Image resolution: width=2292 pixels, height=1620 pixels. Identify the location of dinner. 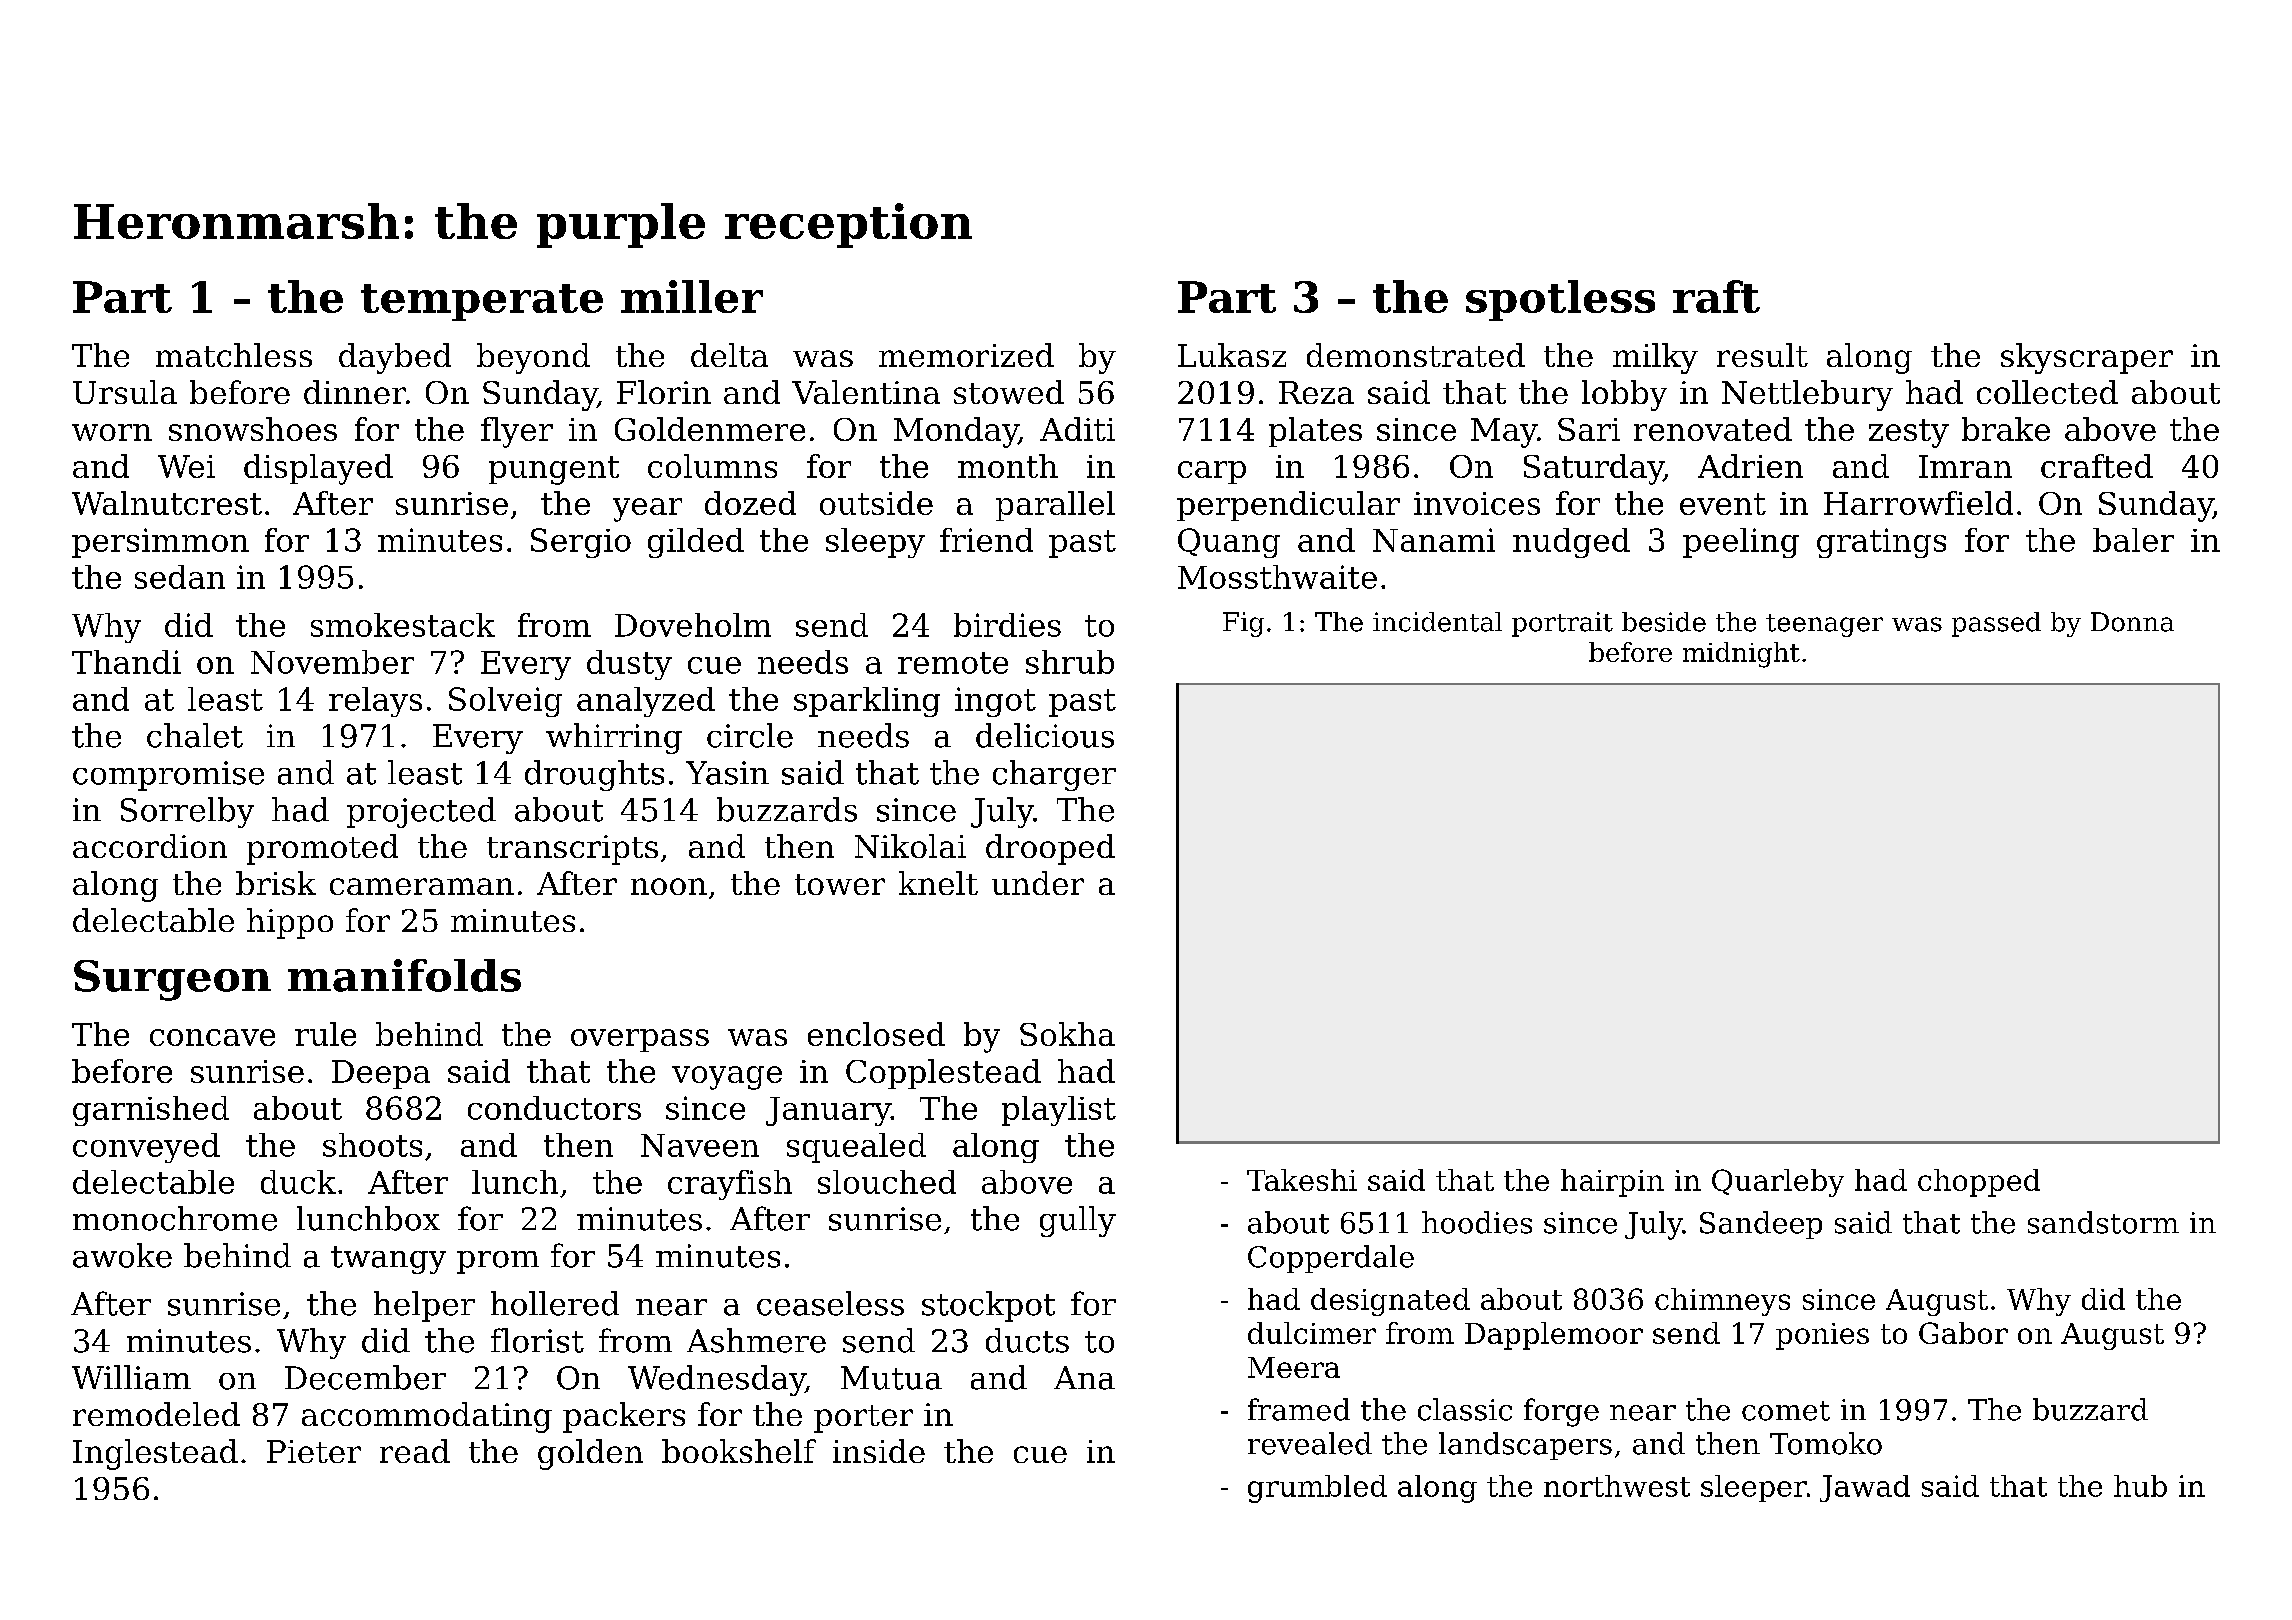
(355, 392).
